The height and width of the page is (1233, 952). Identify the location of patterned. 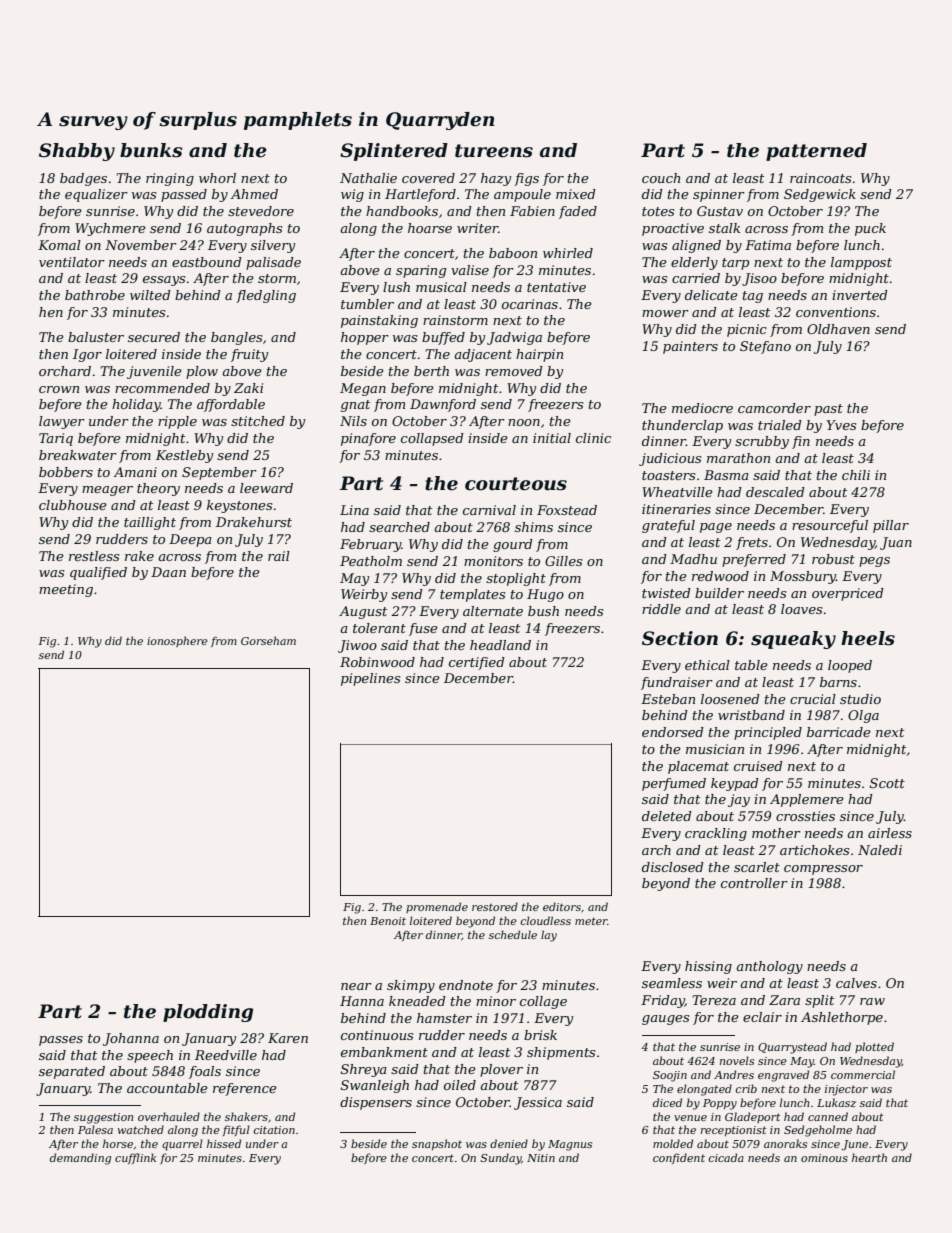
(816, 152).
